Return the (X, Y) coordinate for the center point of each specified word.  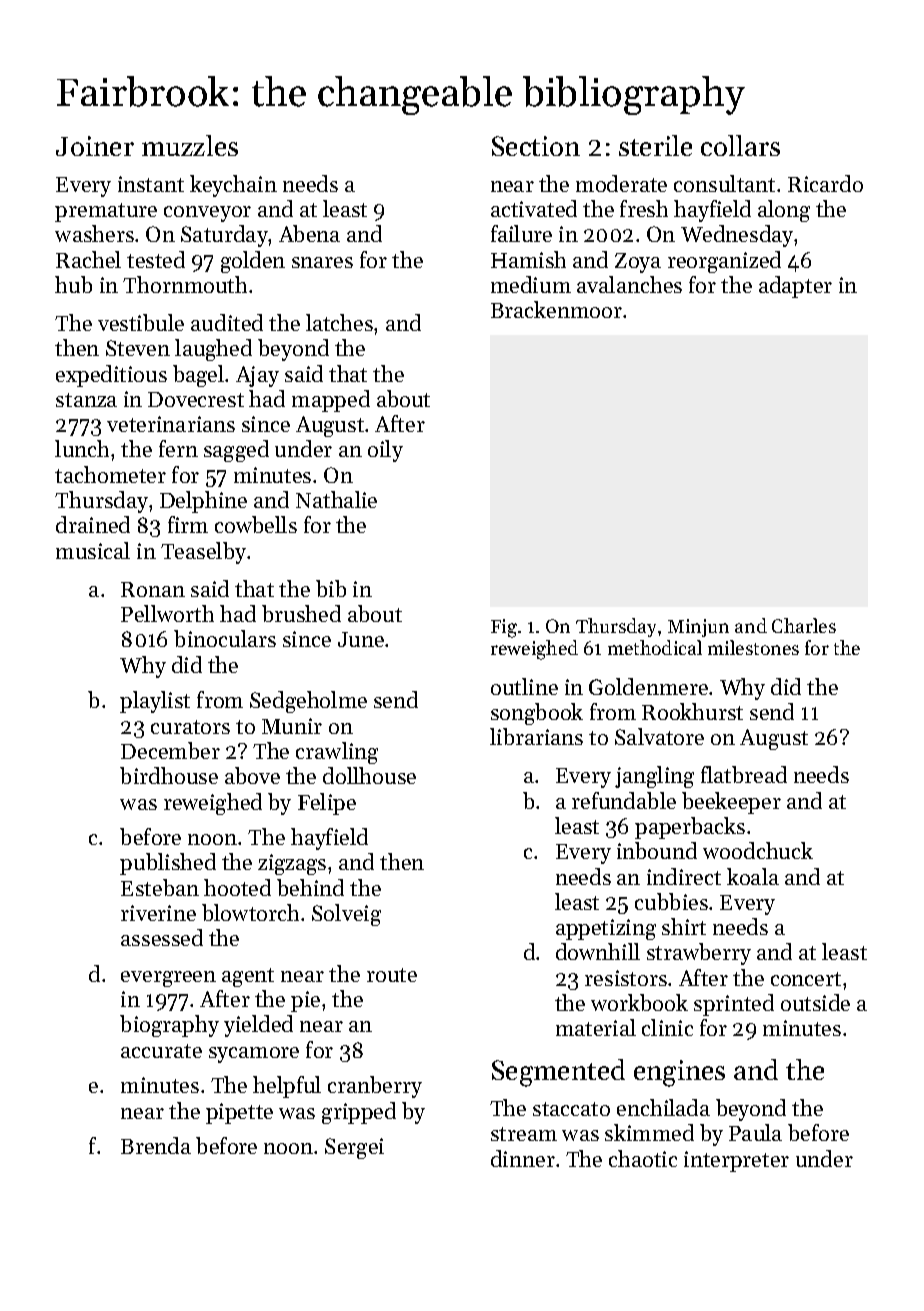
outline (524, 686)
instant (151, 184)
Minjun (698, 628)
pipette (239, 1113)
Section (536, 146)
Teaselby (203, 553)
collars (740, 145)
